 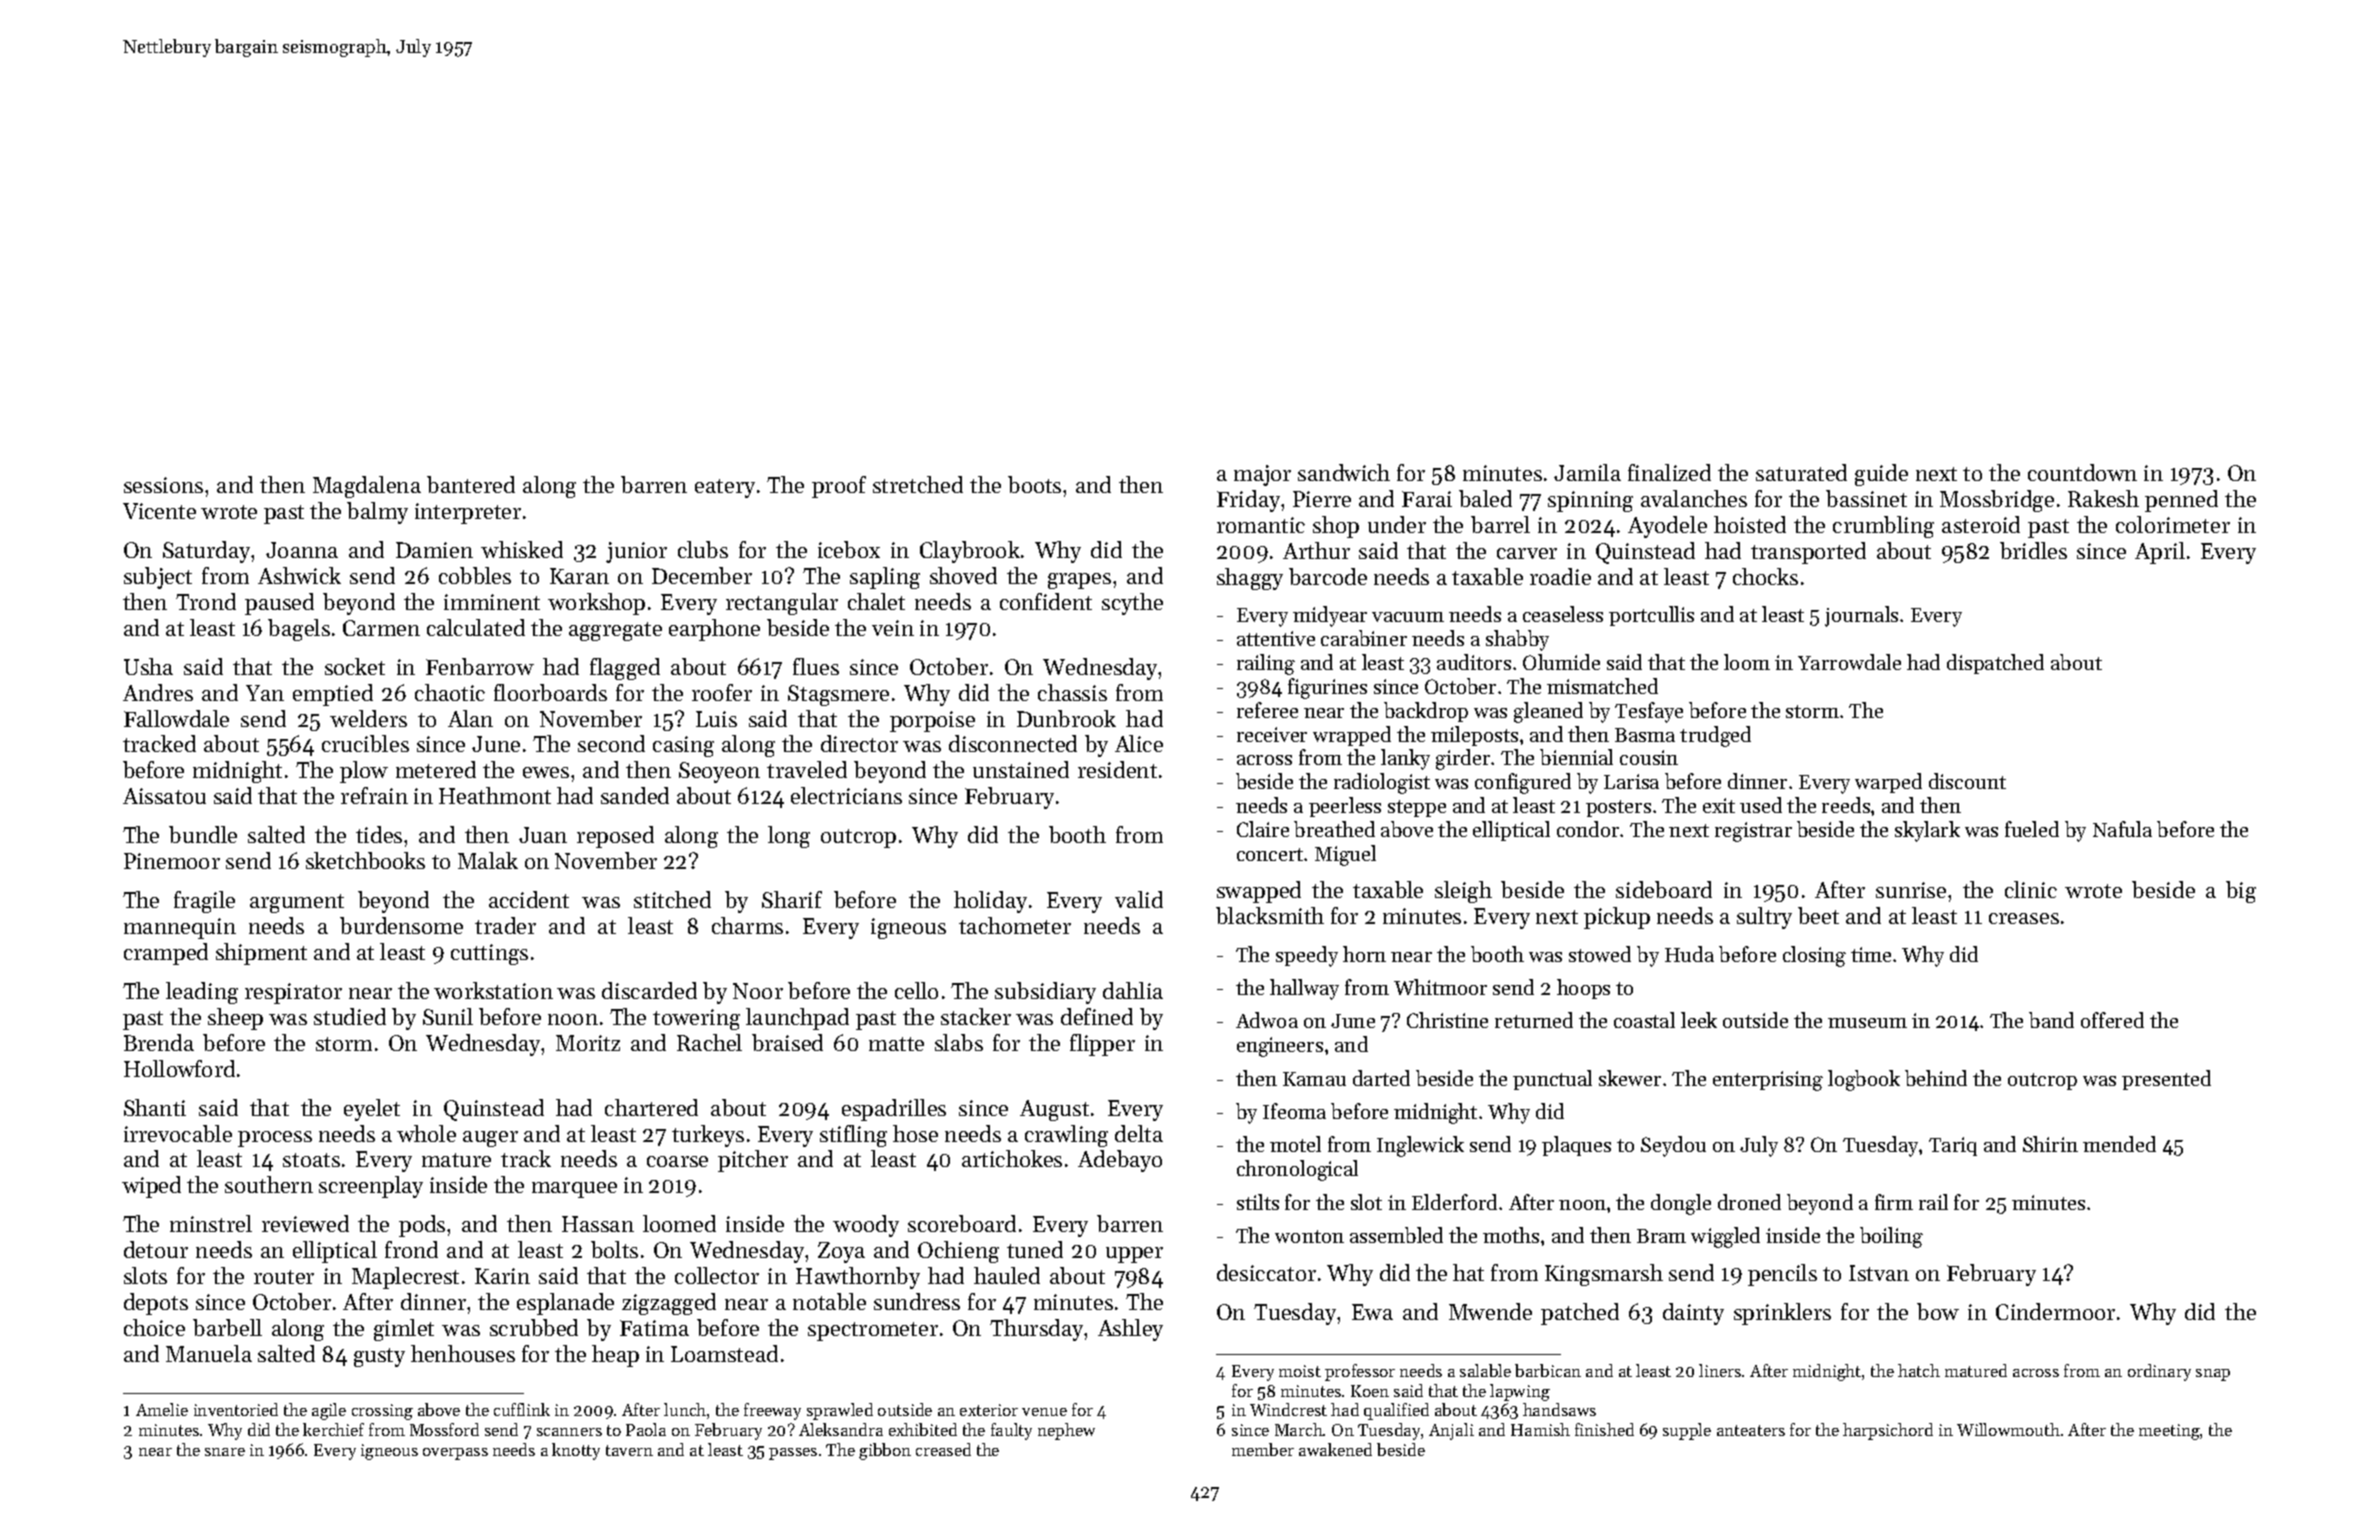 What do you see at coordinates (546, 772) in the image?
I see `ewes` at bounding box center [546, 772].
